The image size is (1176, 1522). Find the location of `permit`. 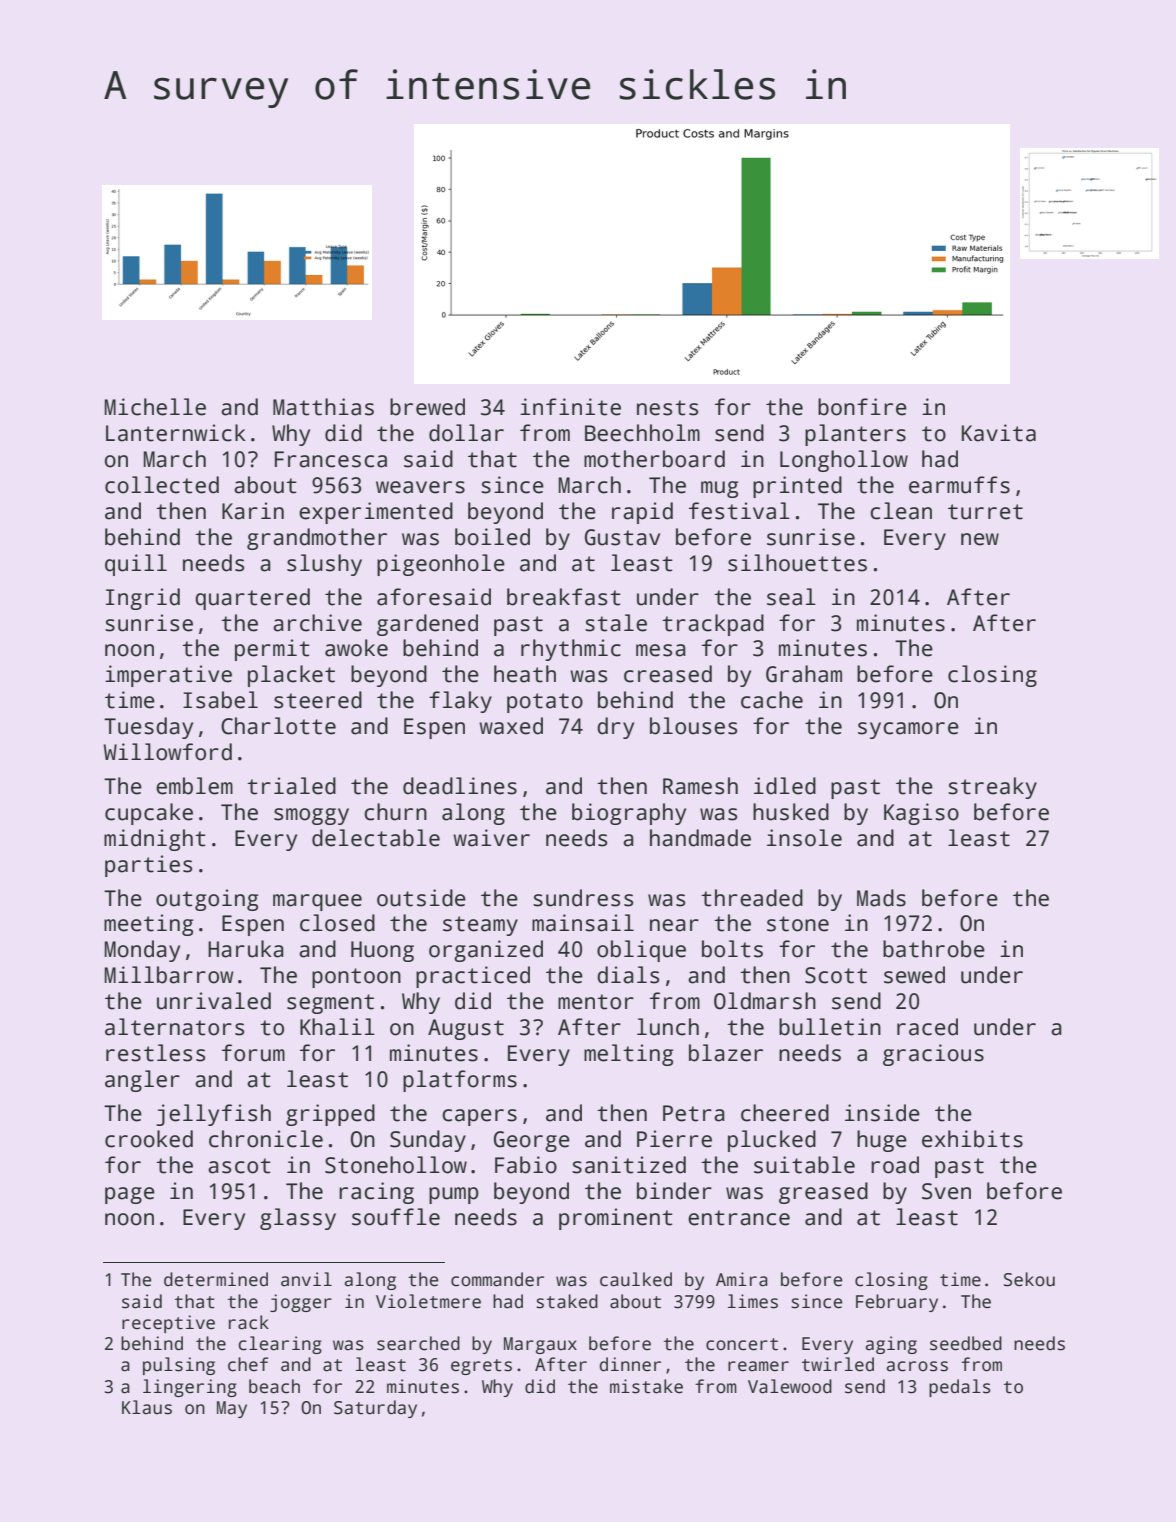

permit is located at coordinates (272, 650).
